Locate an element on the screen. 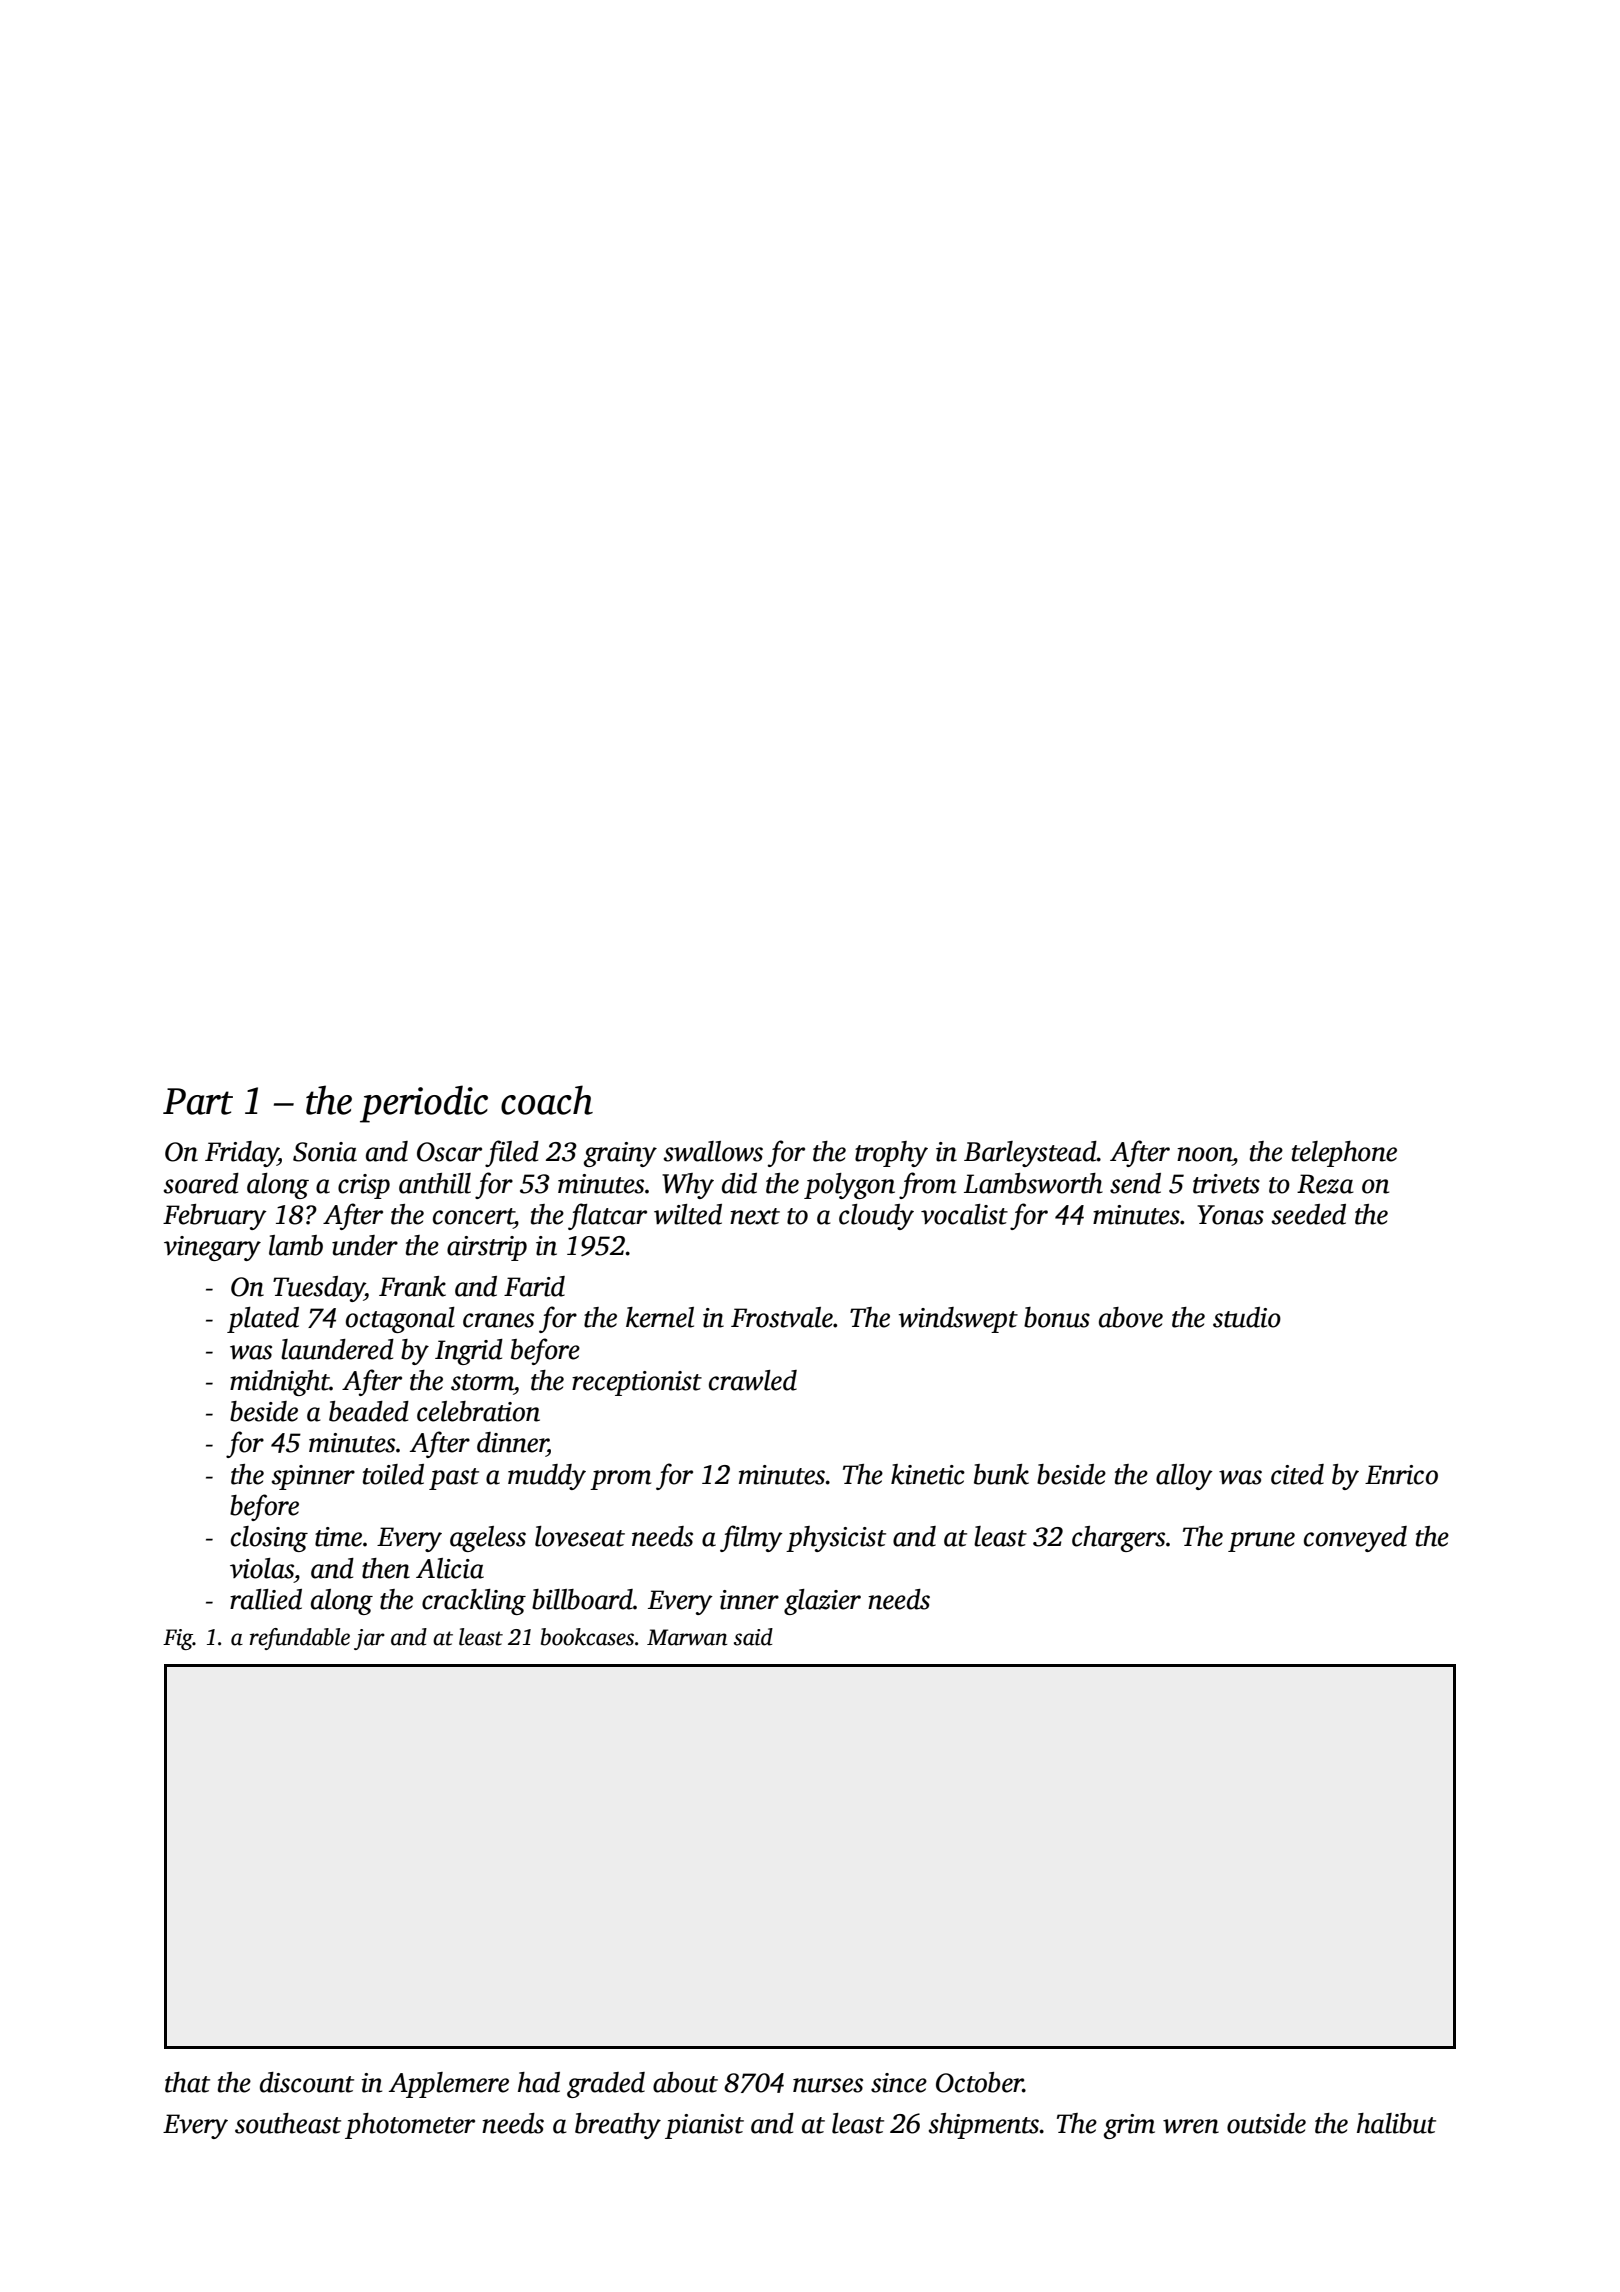  shipments is located at coordinates (984, 2126).
